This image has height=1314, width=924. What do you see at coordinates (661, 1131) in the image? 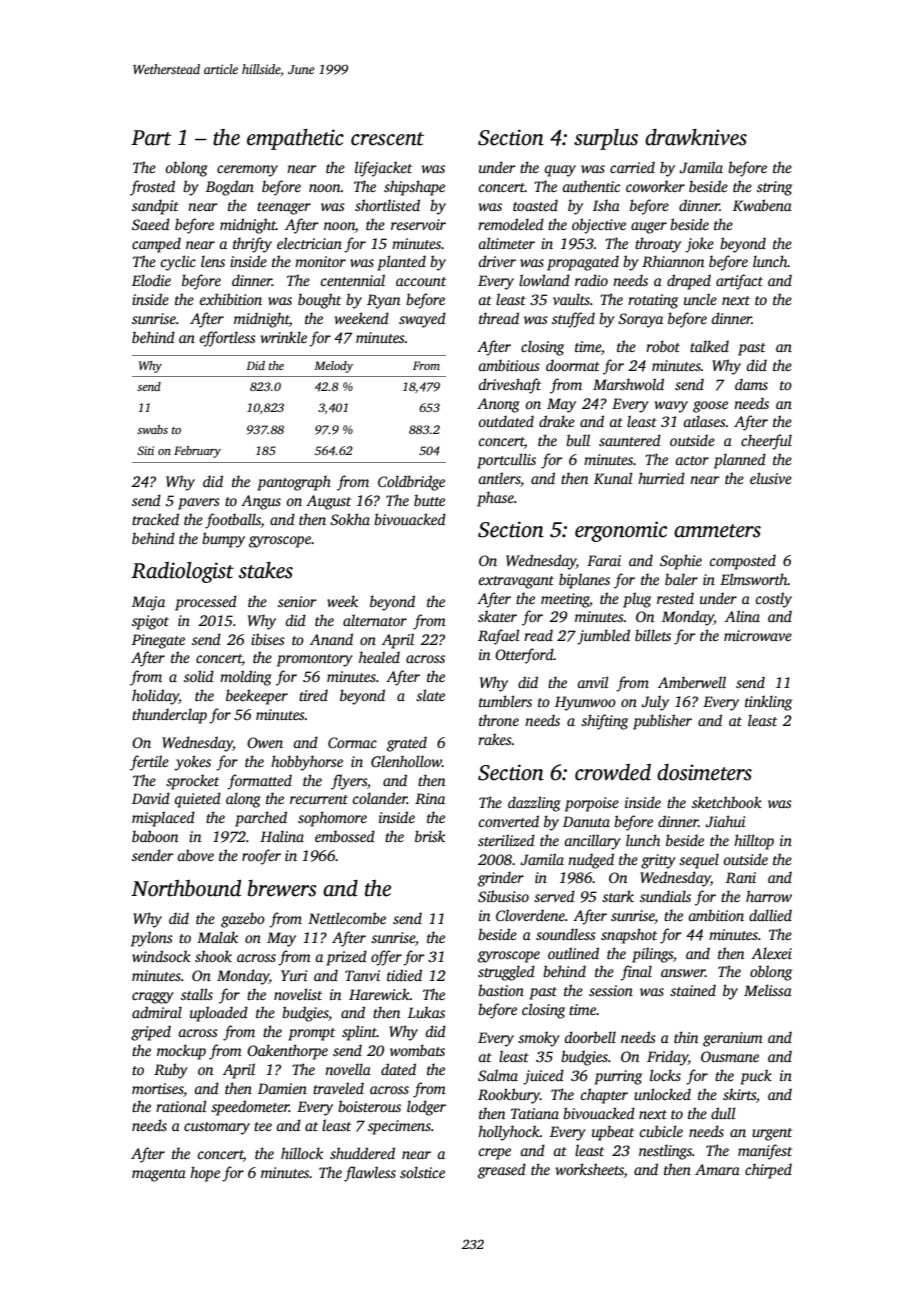
I see `cubicle` at bounding box center [661, 1131].
